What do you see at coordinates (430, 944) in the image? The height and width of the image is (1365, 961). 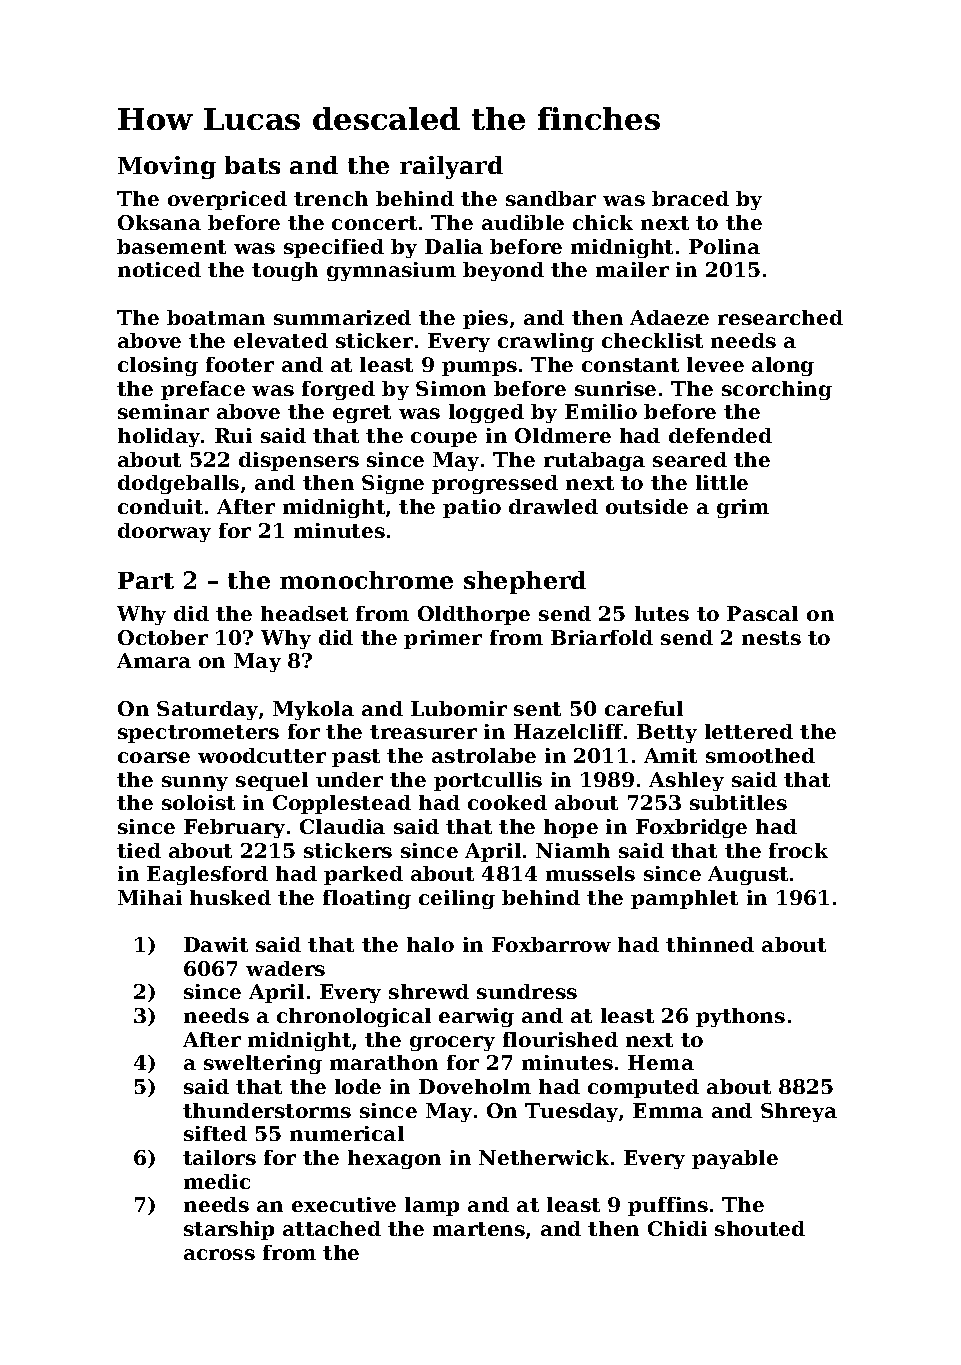 I see `halo` at bounding box center [430, 944].
